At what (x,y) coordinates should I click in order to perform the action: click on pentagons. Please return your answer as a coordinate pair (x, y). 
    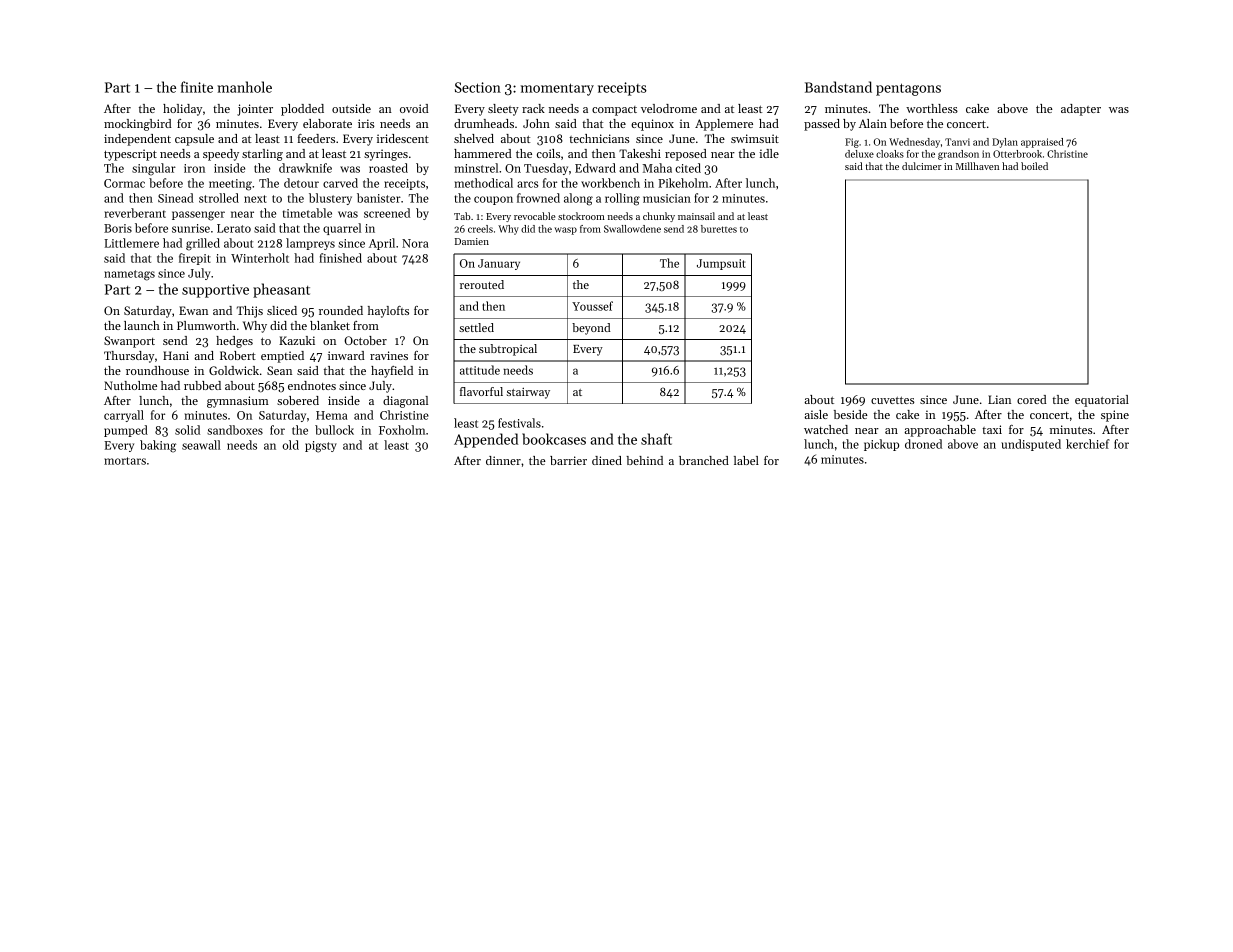
    Looking at the image, I should click on (908, 89).
